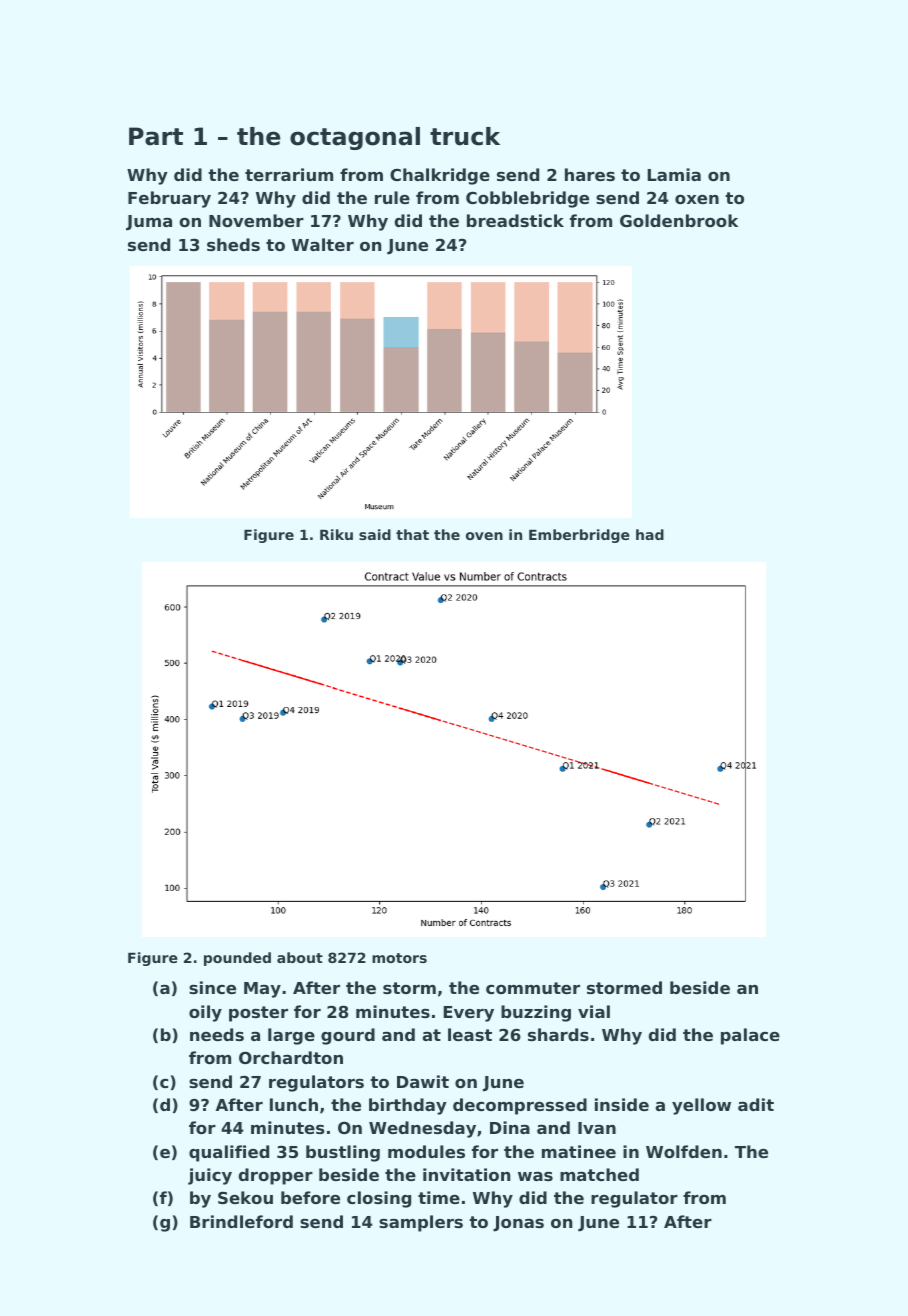  What do you see at coordinates (590, 174) in the screenshot?
I see `hares` at bounding box center [590, 174].
